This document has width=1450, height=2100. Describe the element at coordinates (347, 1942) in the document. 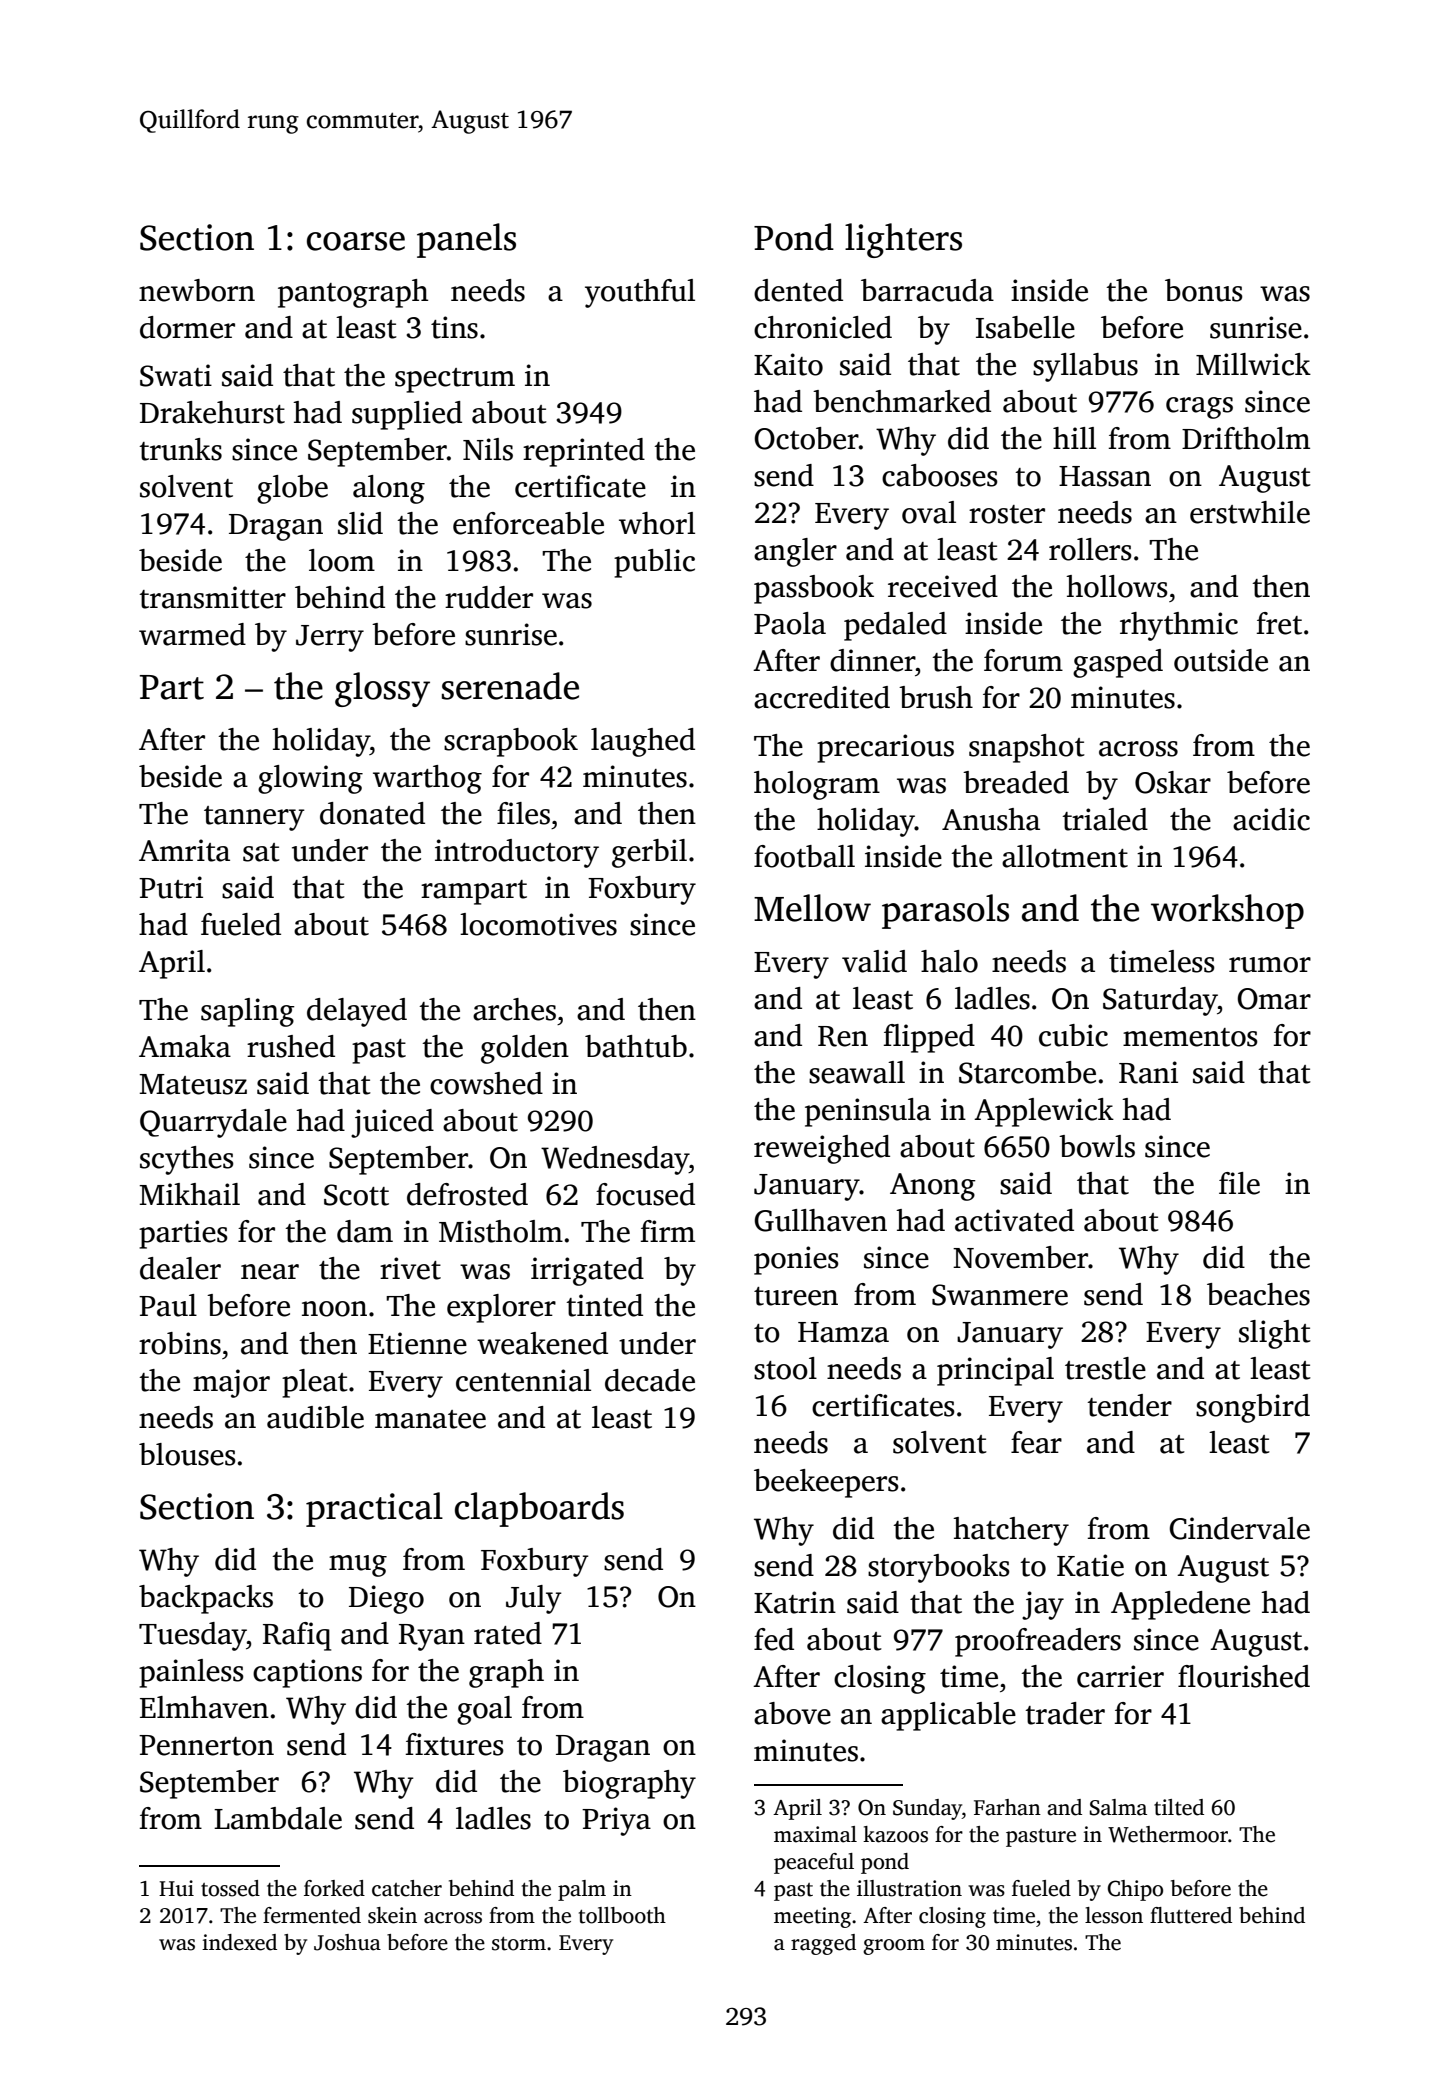

I see `Joshua` at that location.
